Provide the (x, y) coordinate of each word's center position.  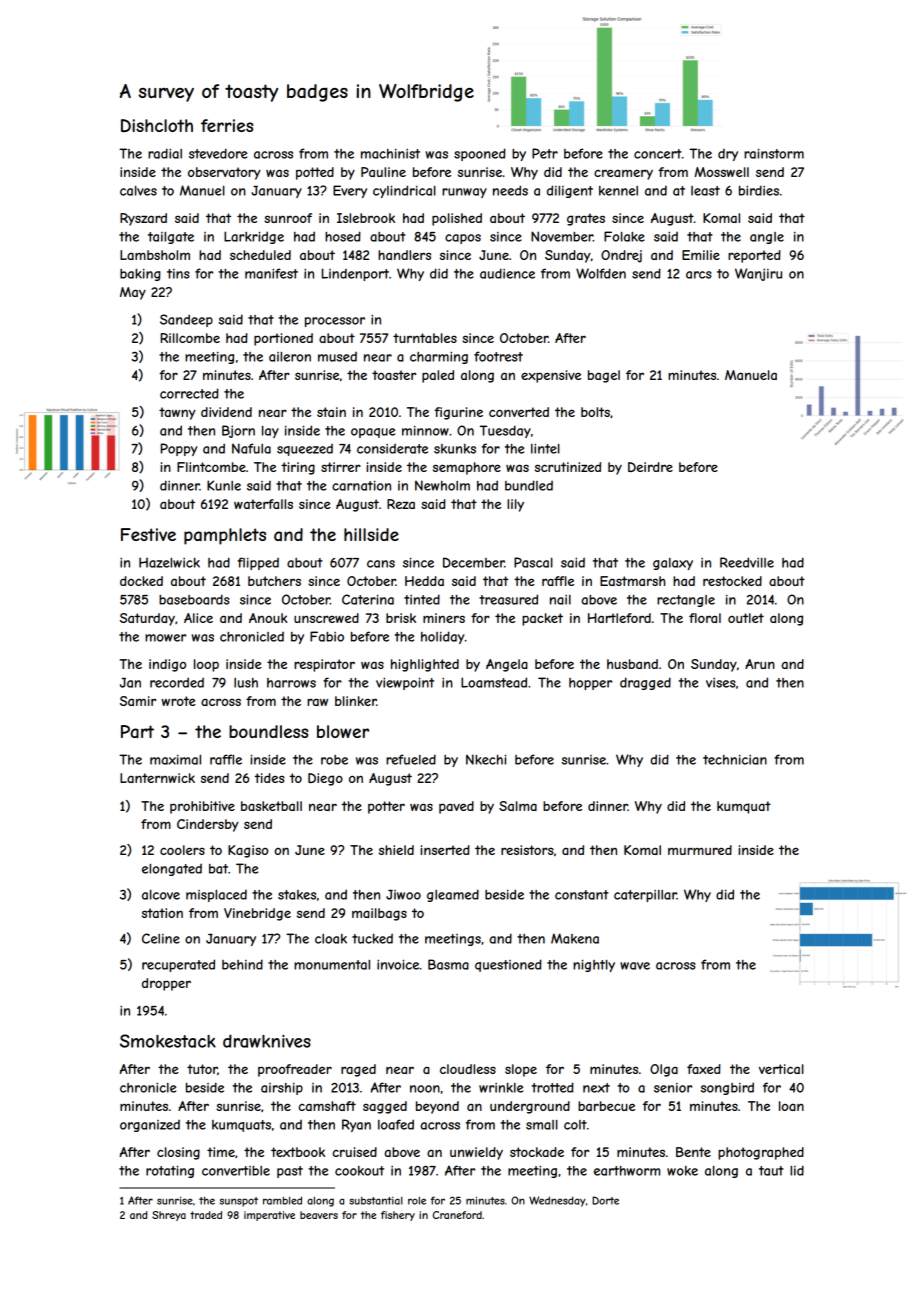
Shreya (169, 1216)
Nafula (251, 448)
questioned (508, 965)
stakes (297, 895)
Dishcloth (157, 125)
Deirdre (650, 467)
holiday (442, 637)
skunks (455, 449)
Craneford (457, 1215)
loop (206, 665)
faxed (704, 1069)
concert (658, 154)
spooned (480, 154)
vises (721, 683)
